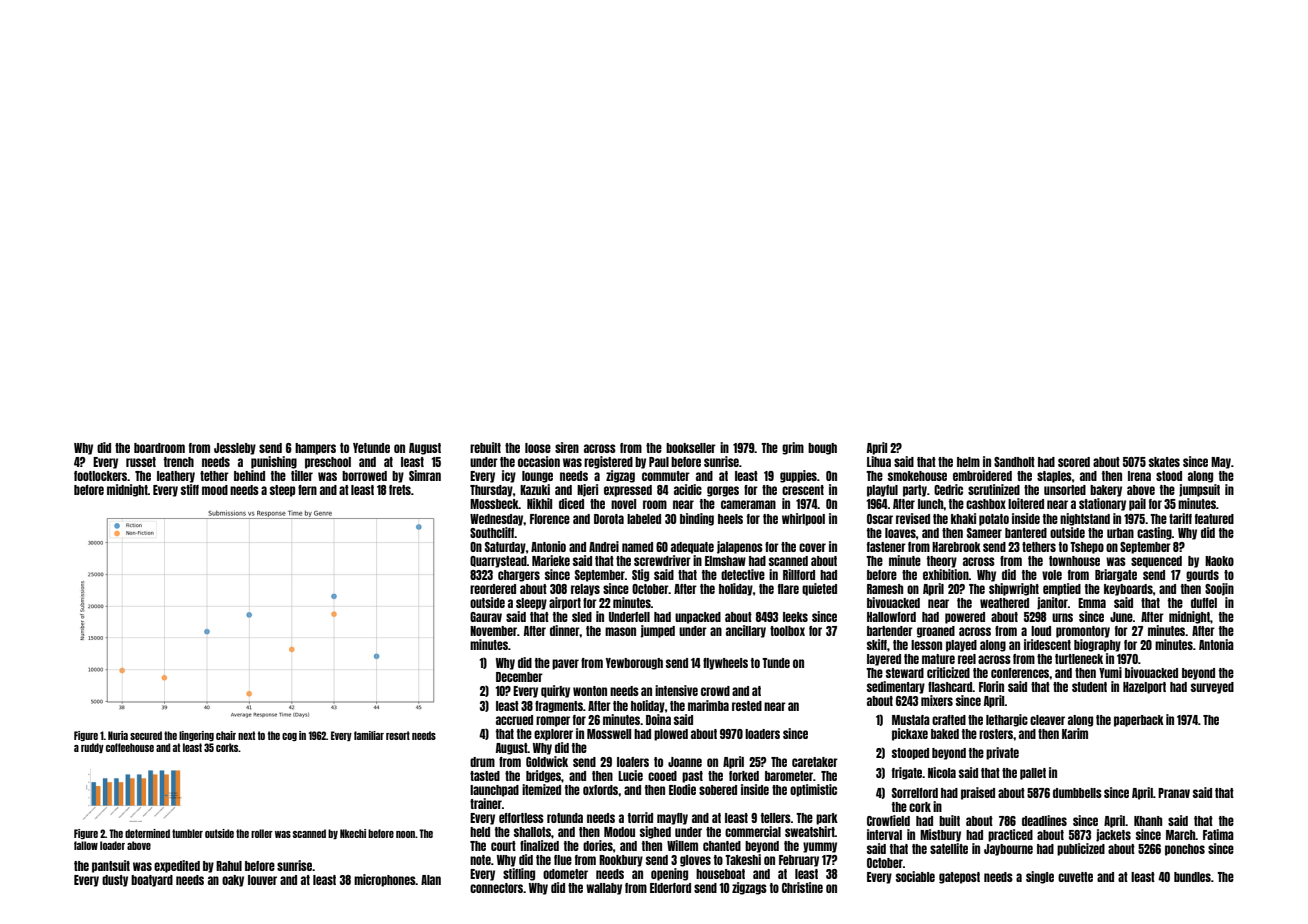 Image resolution: width=1308 pixels, height=924 pixels. Describe the element at coordinates (282, 491) in the screenshot. I see `steep` at that location.
